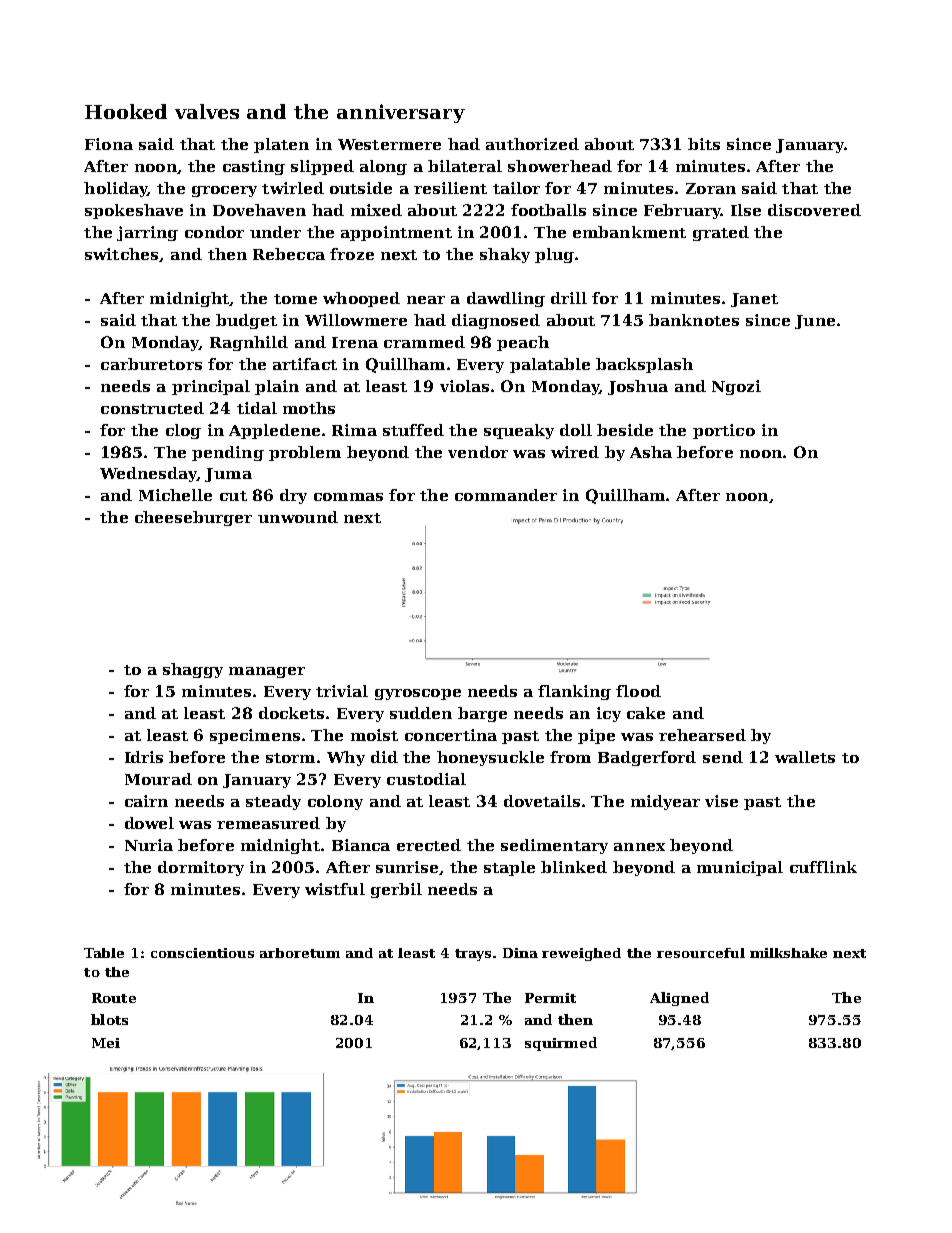 The width and height of the page is (952, 1233). I want to click on flanking, so click(574, 692).
